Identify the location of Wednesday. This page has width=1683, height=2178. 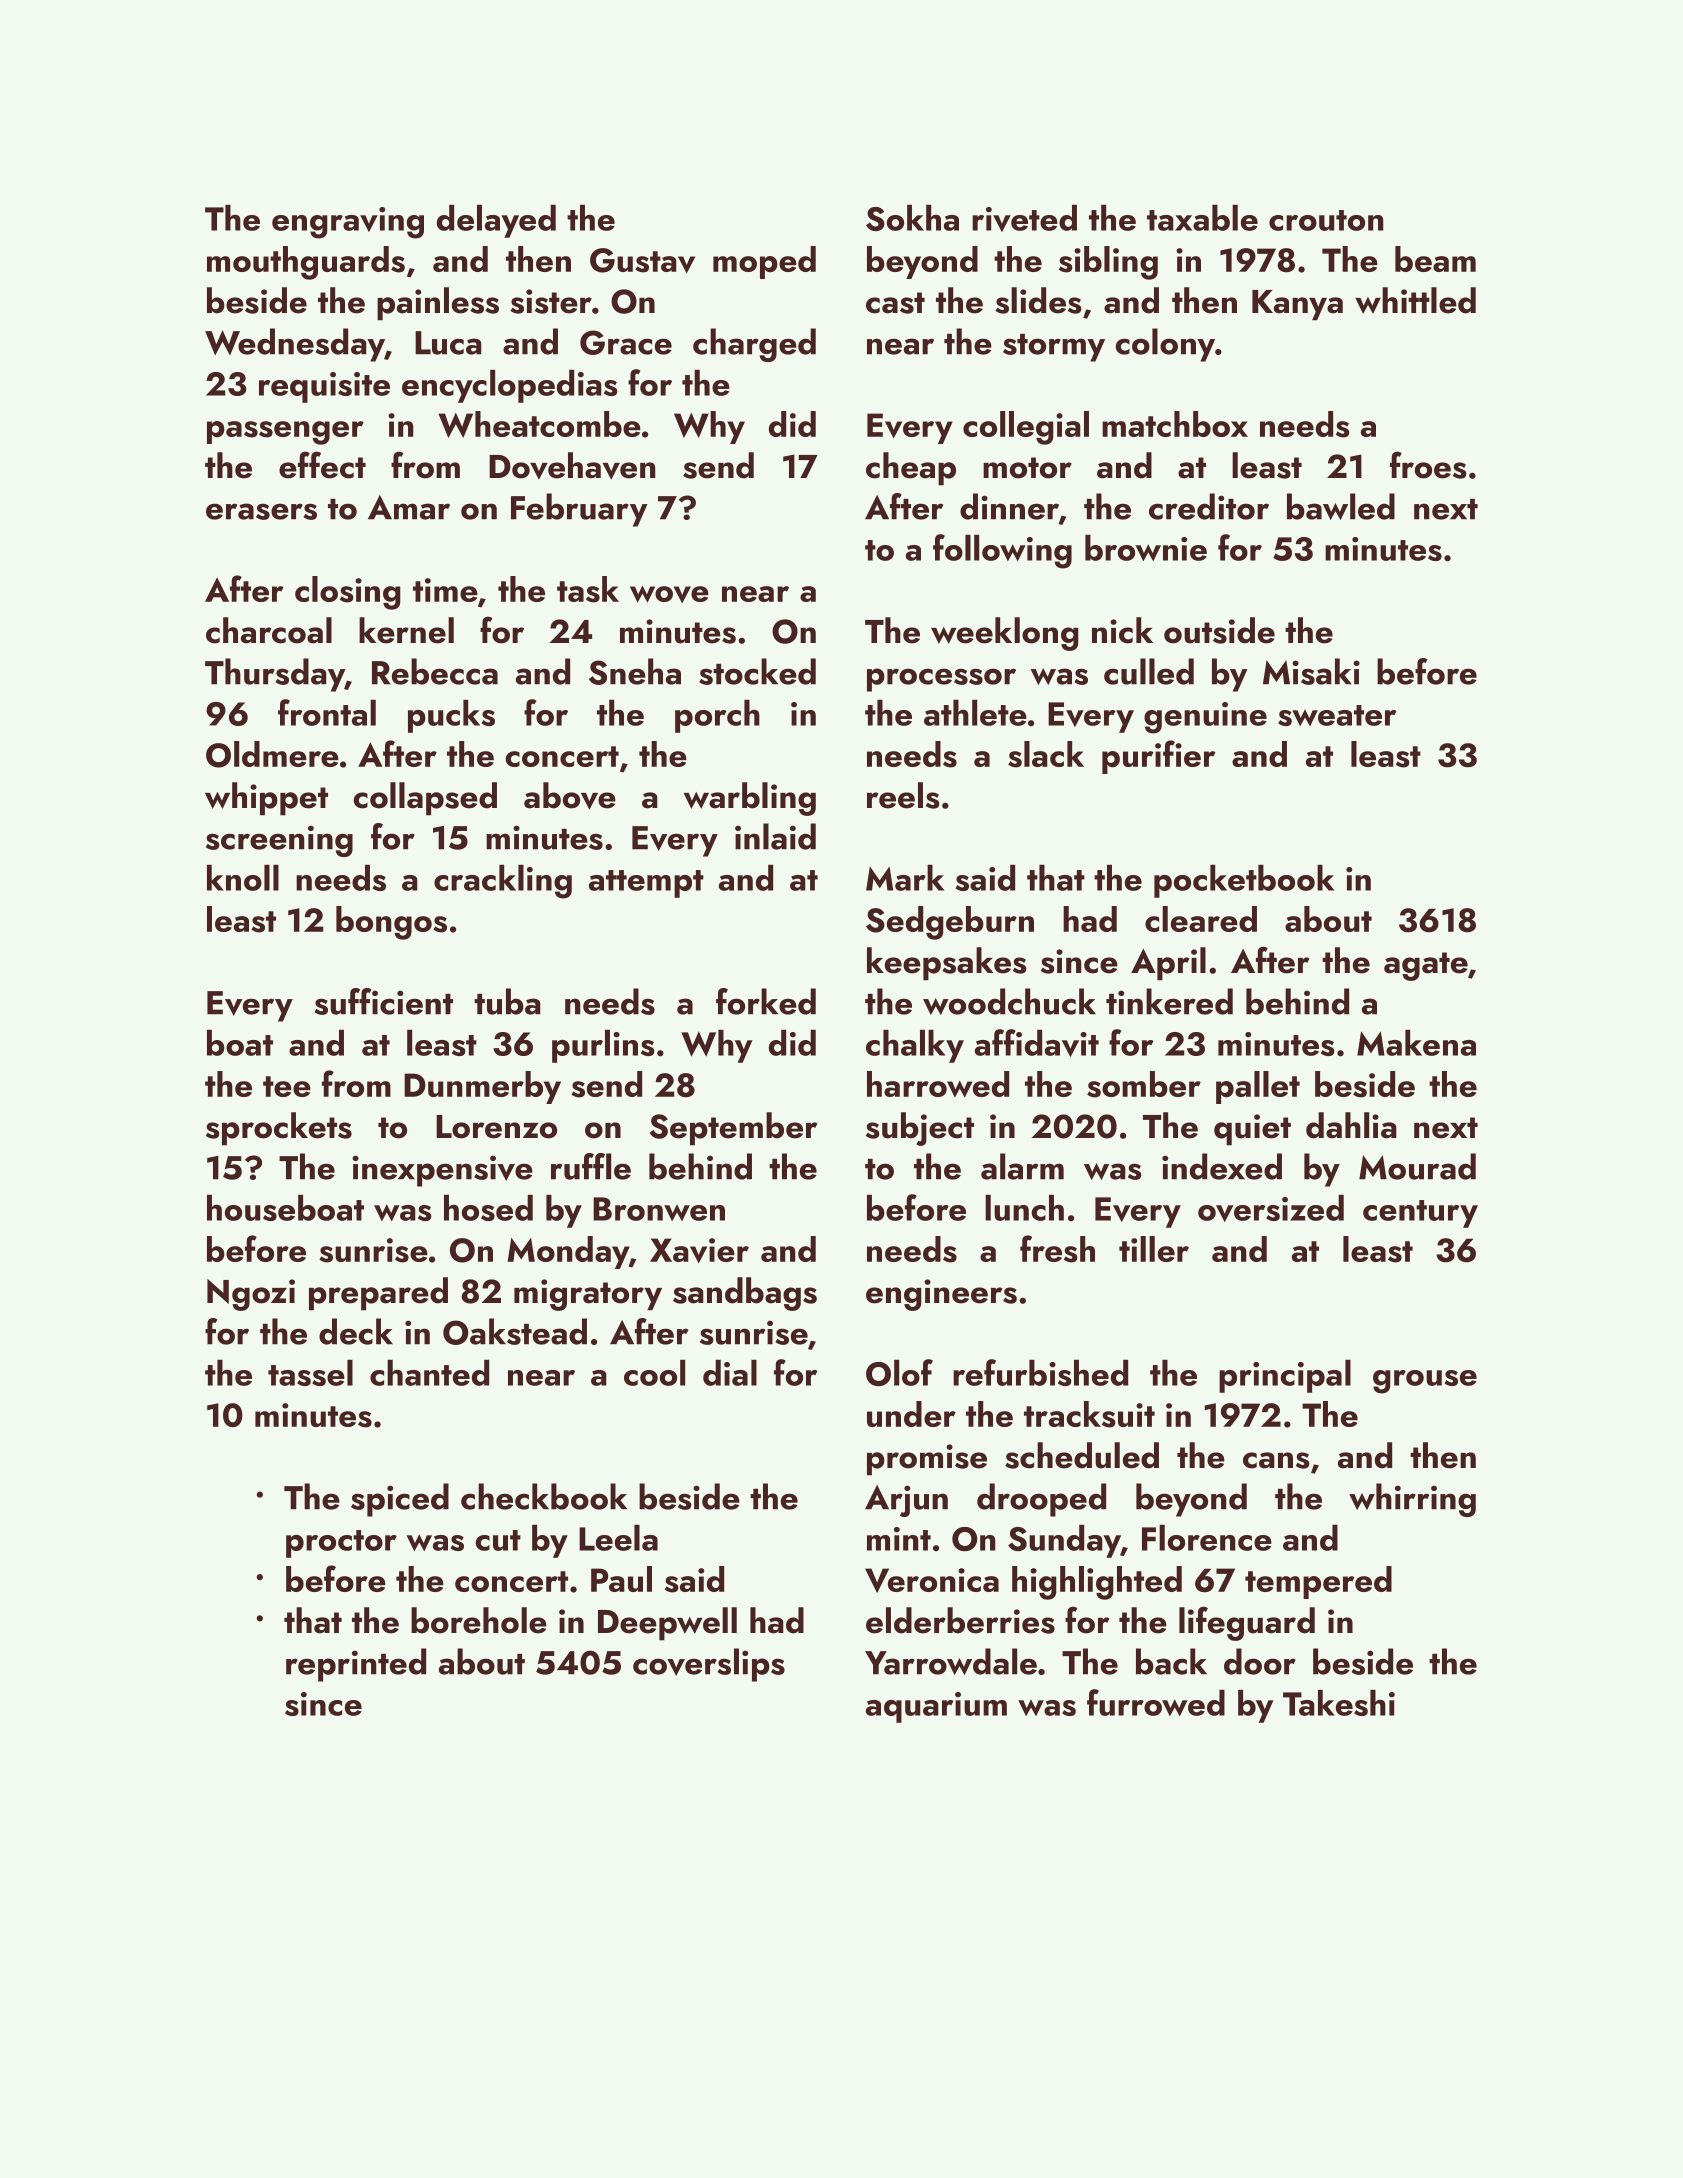
(295, 345).
